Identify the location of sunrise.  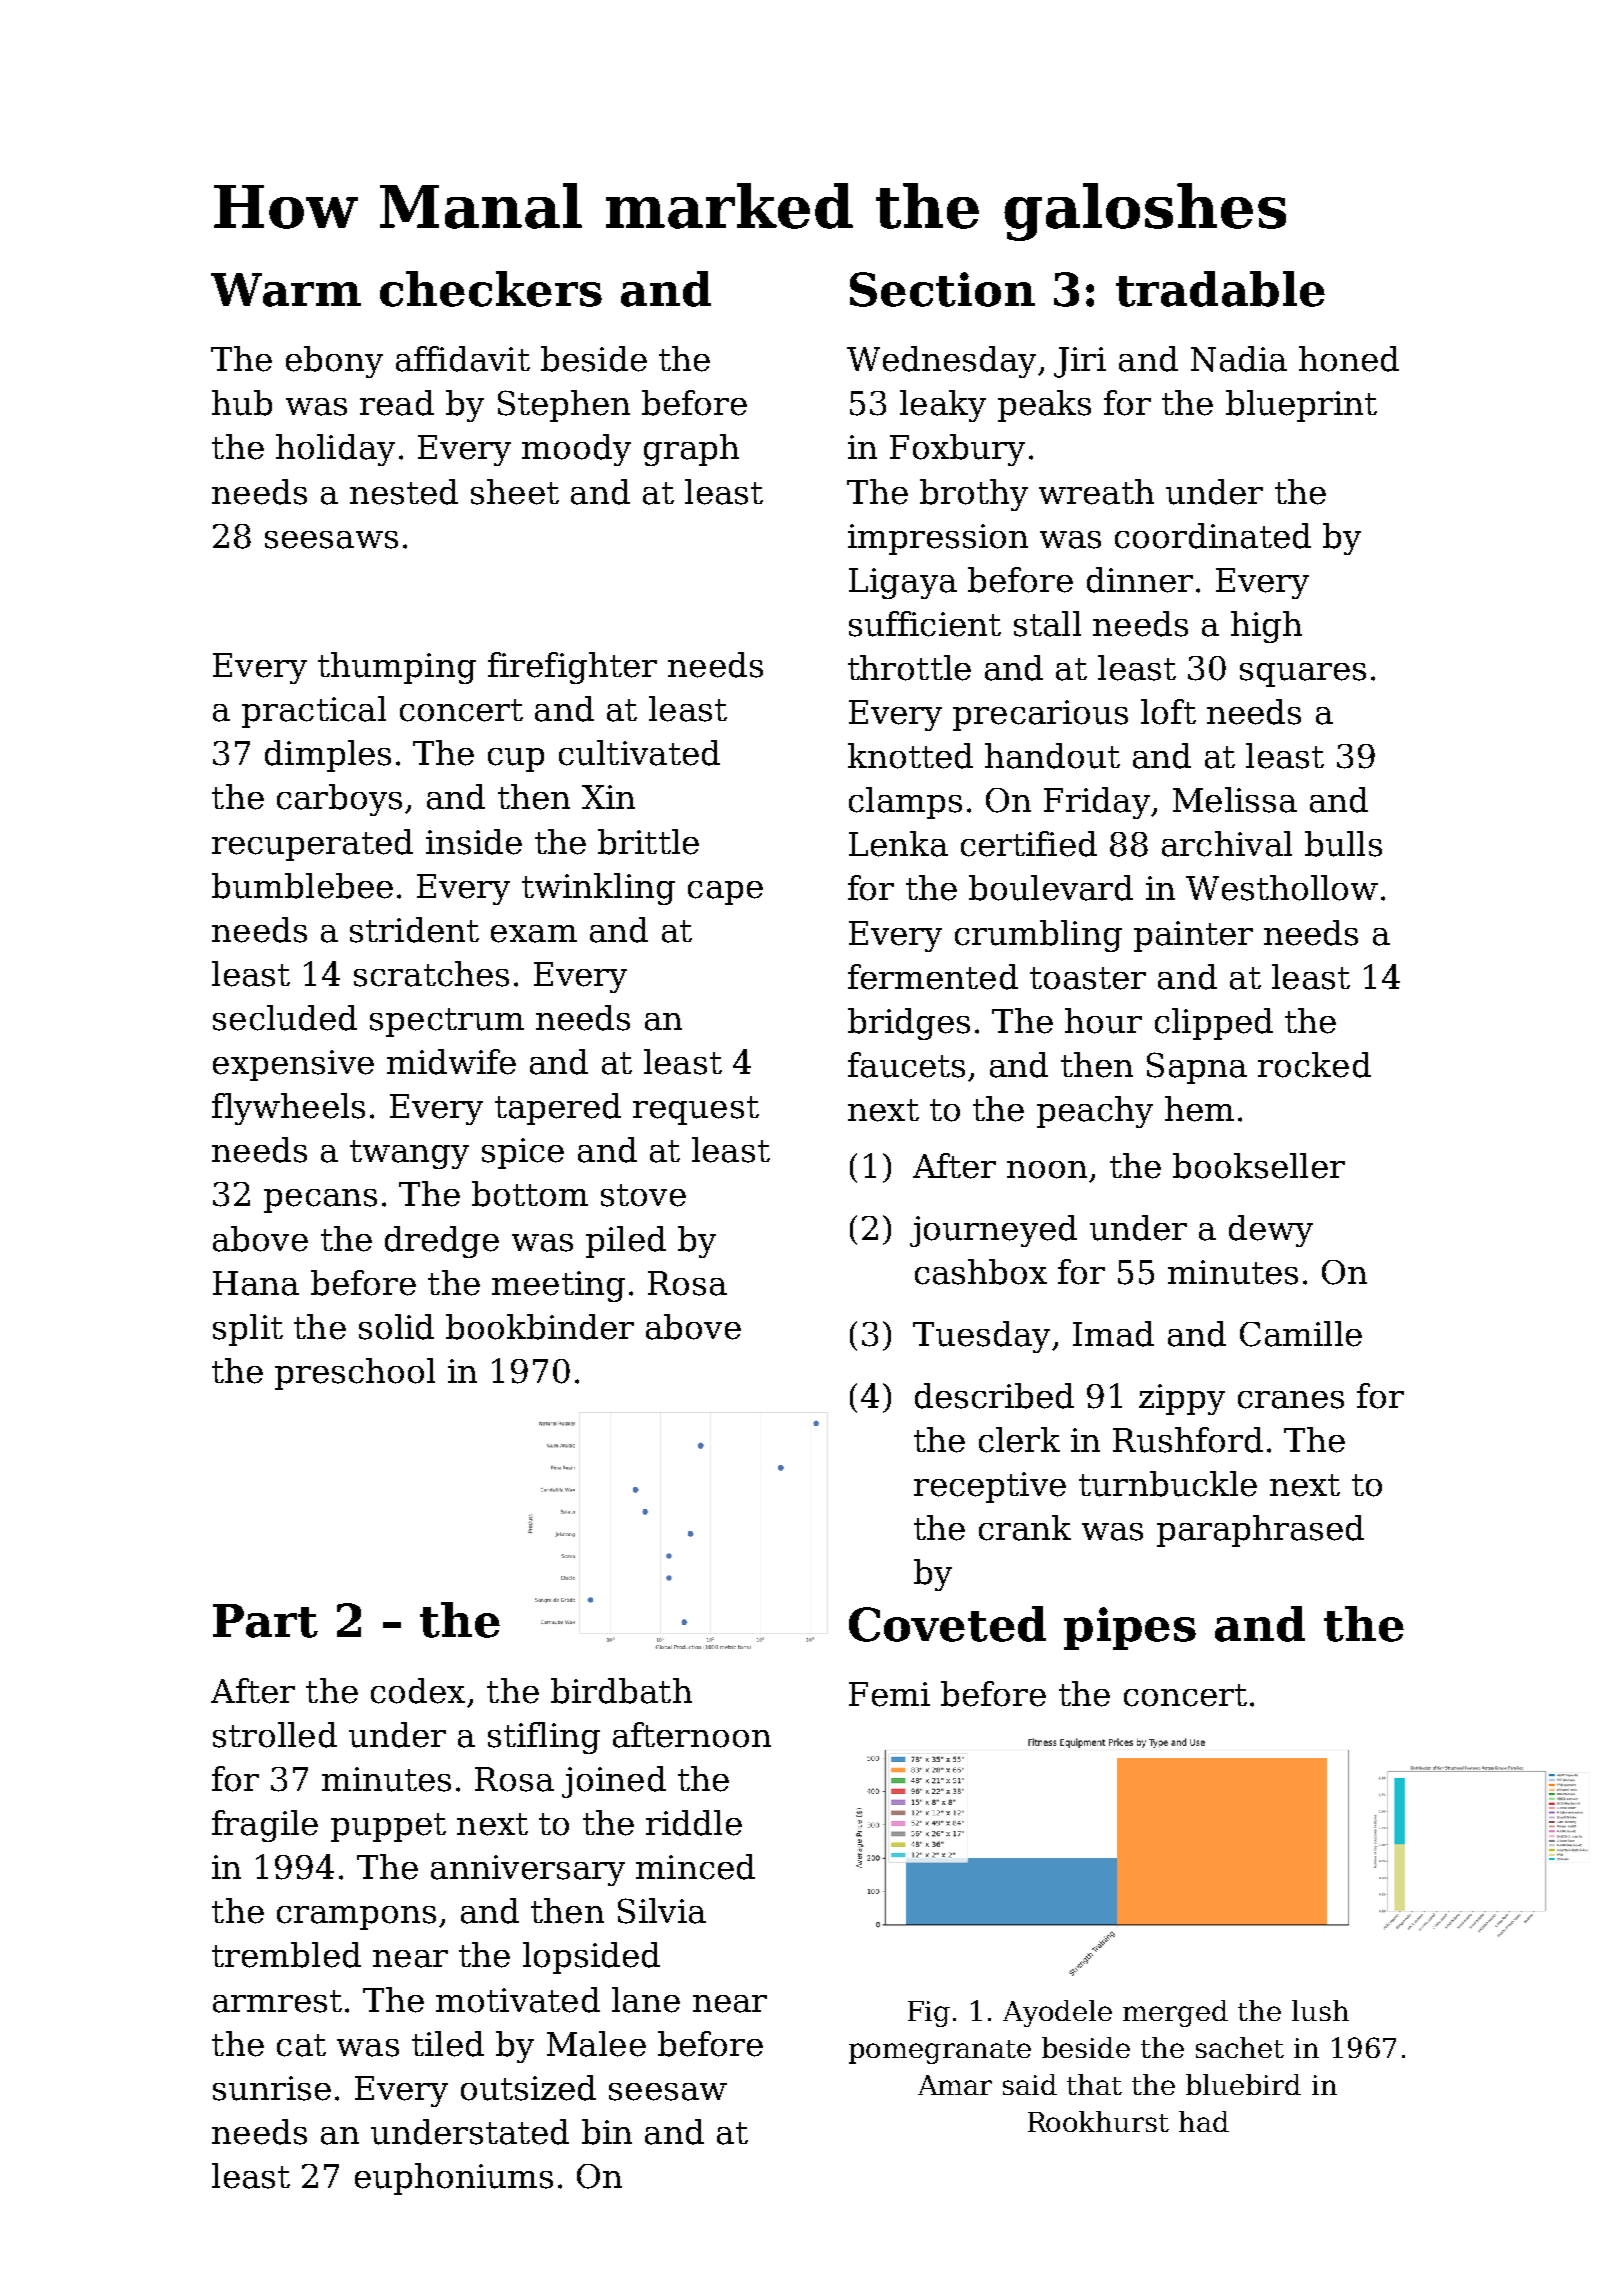
(272, 2088).
